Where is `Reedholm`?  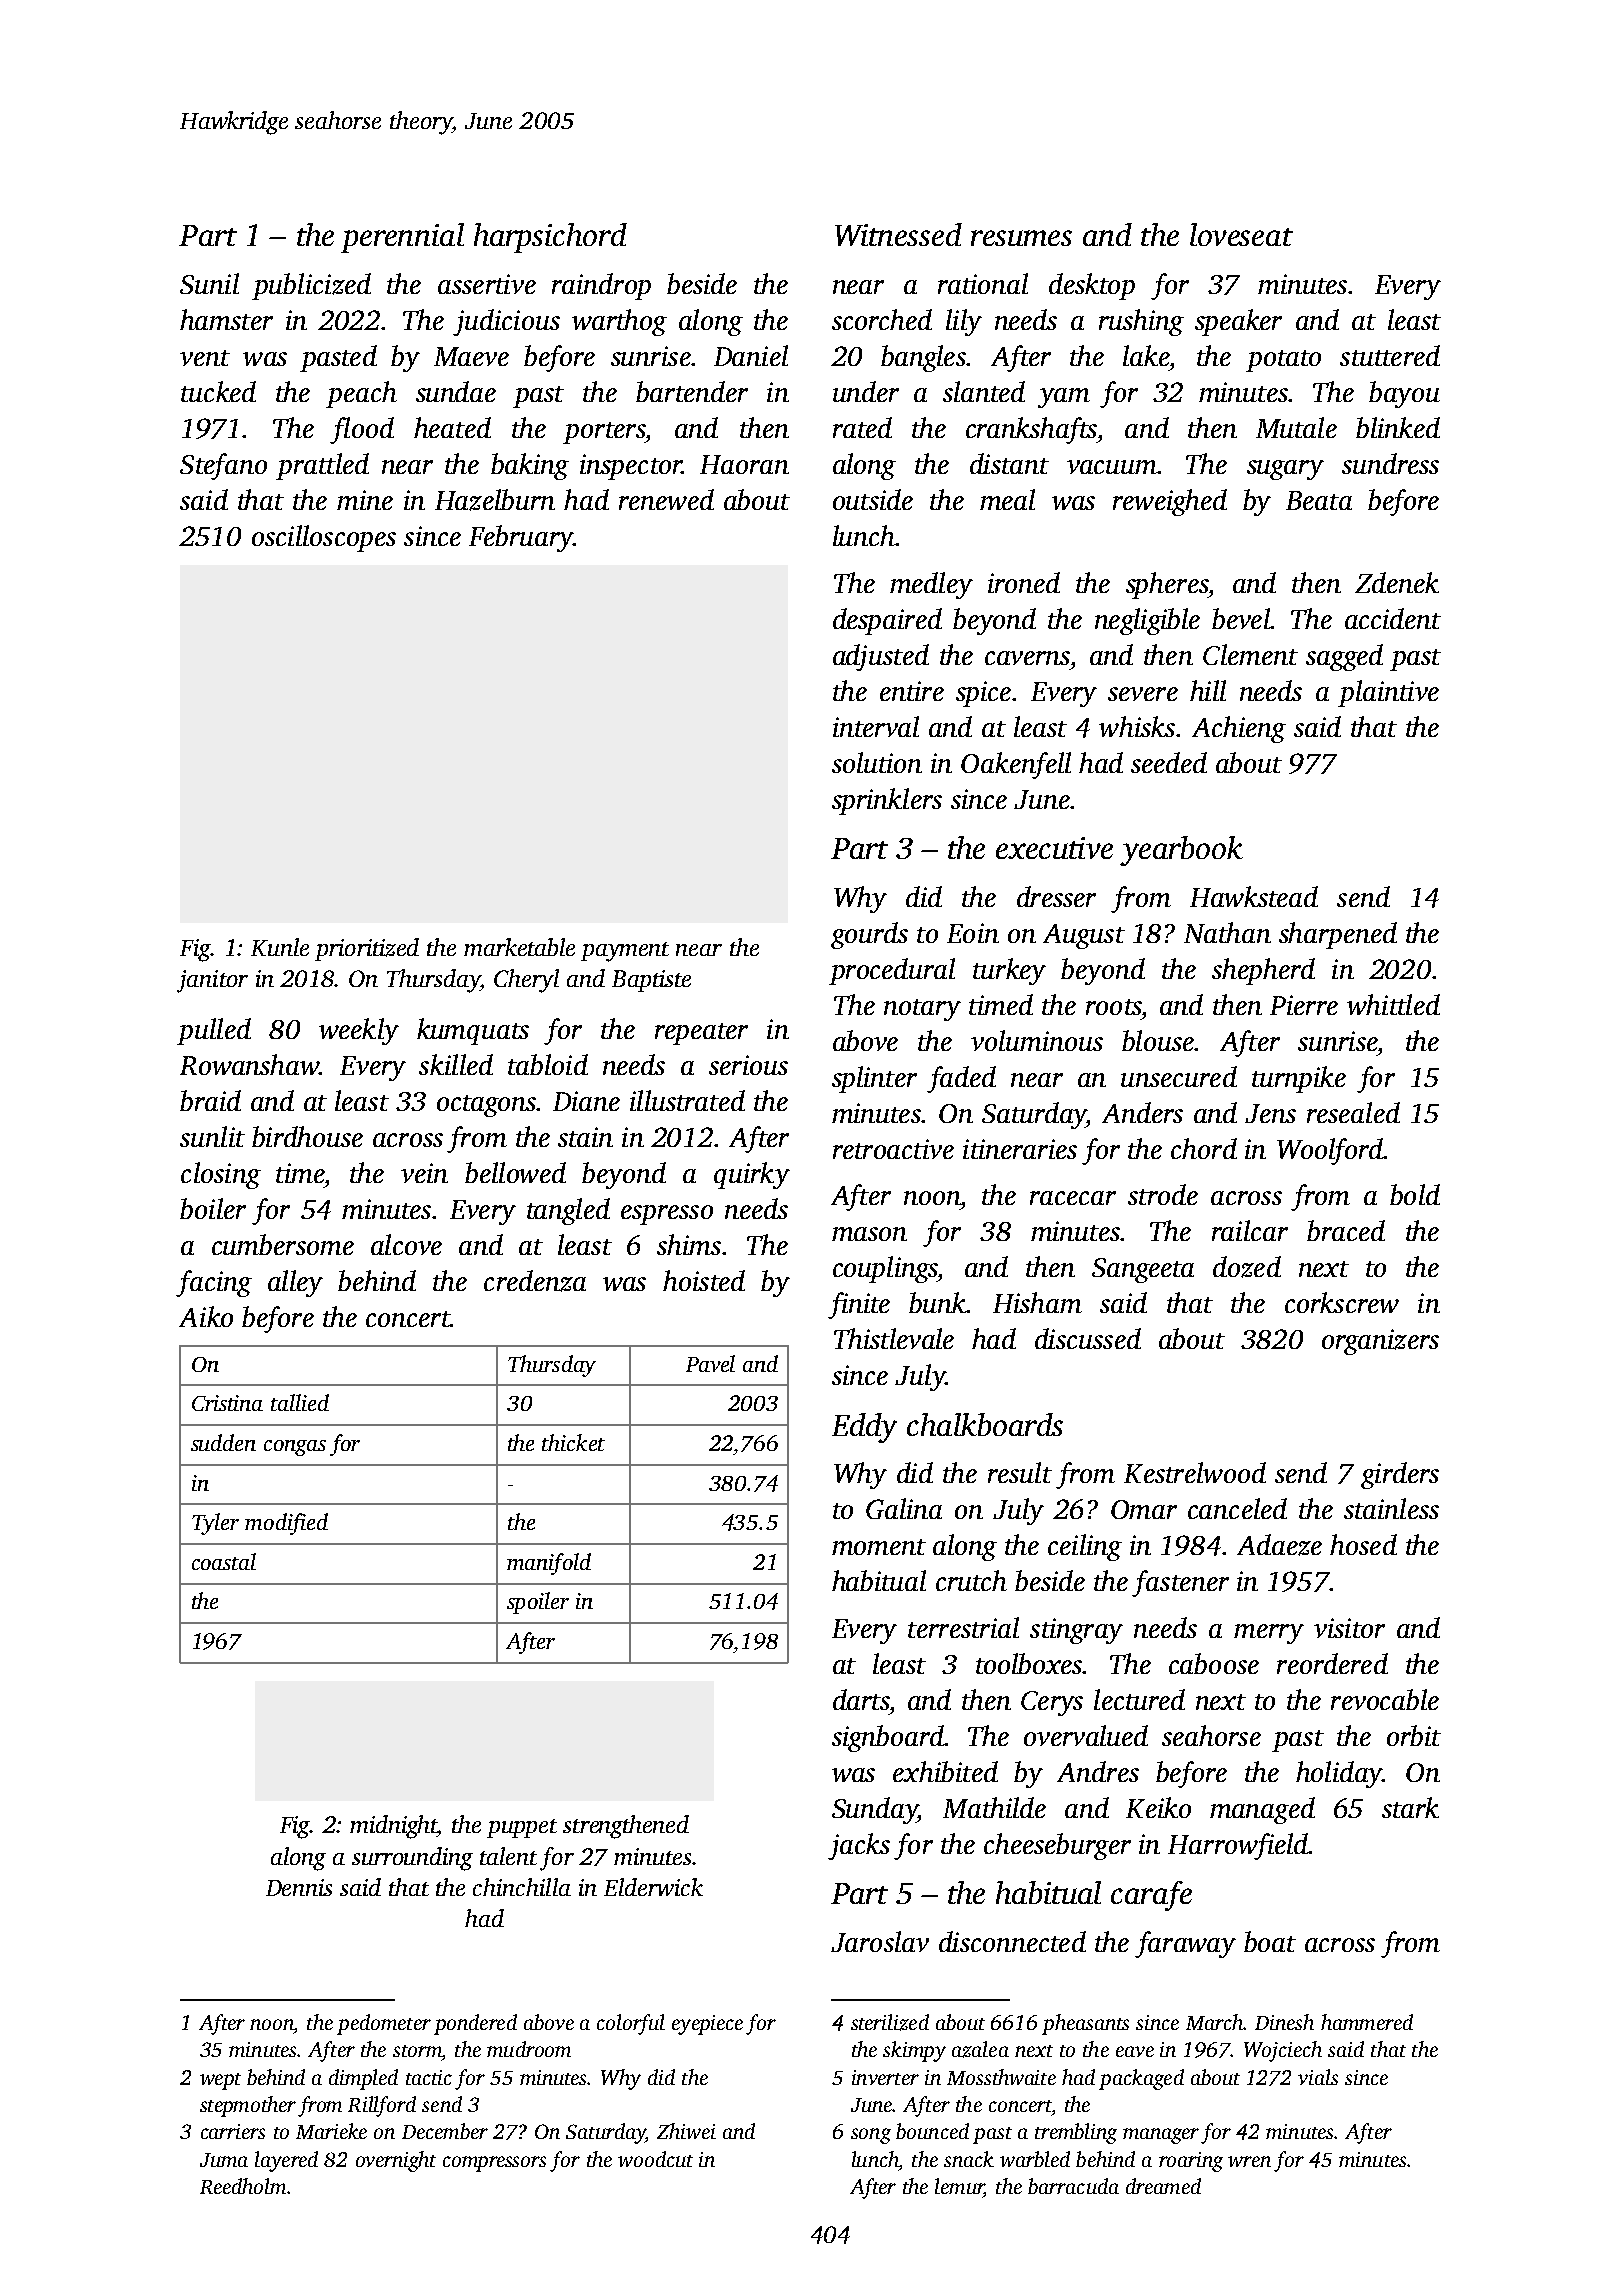
Reedholm is located at coordinates (243, 2186).
